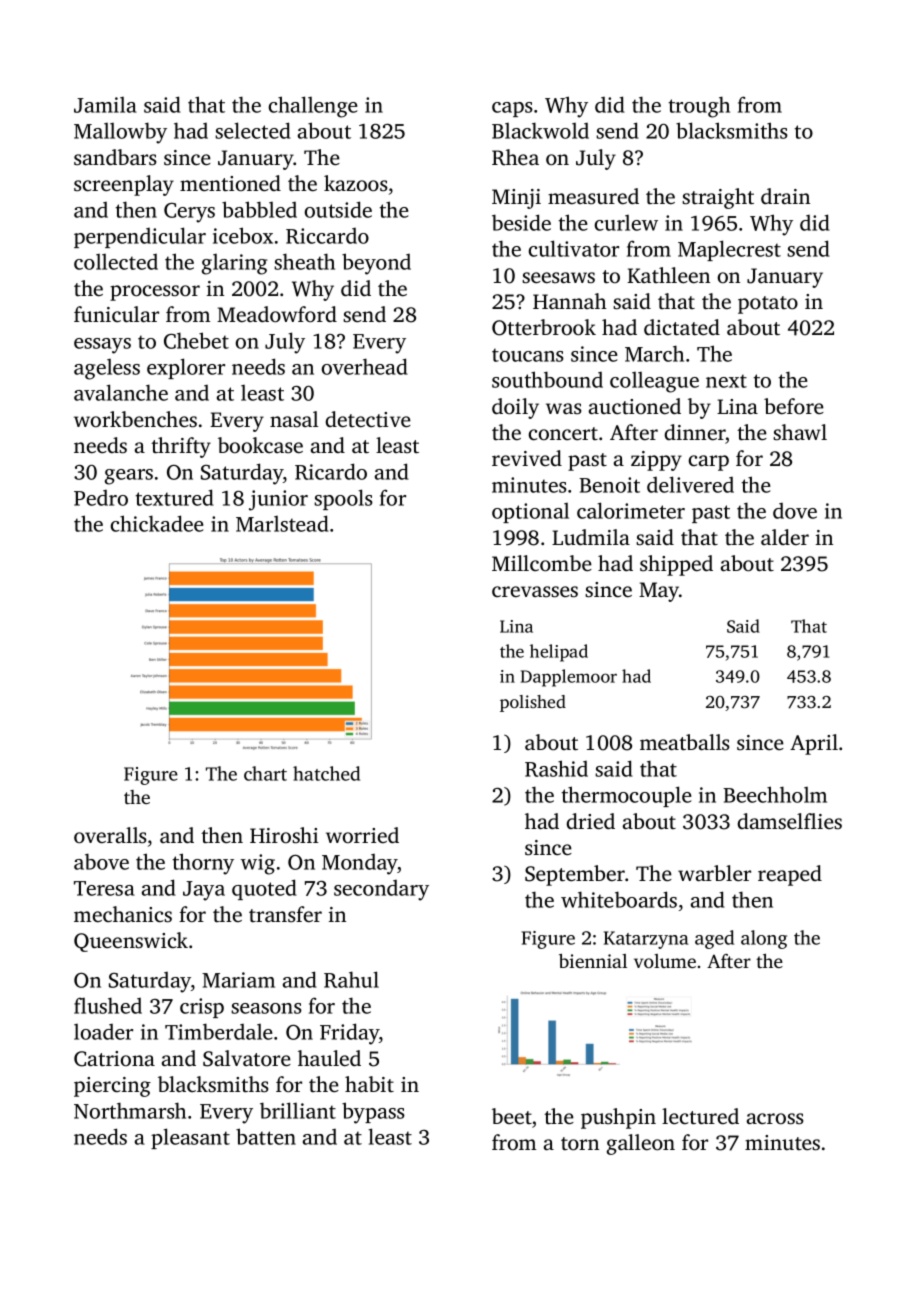 The width and height of the image is (924, 1311). Describe the element at coordinates (718, 198) in the image. I see `straight` at that location.
